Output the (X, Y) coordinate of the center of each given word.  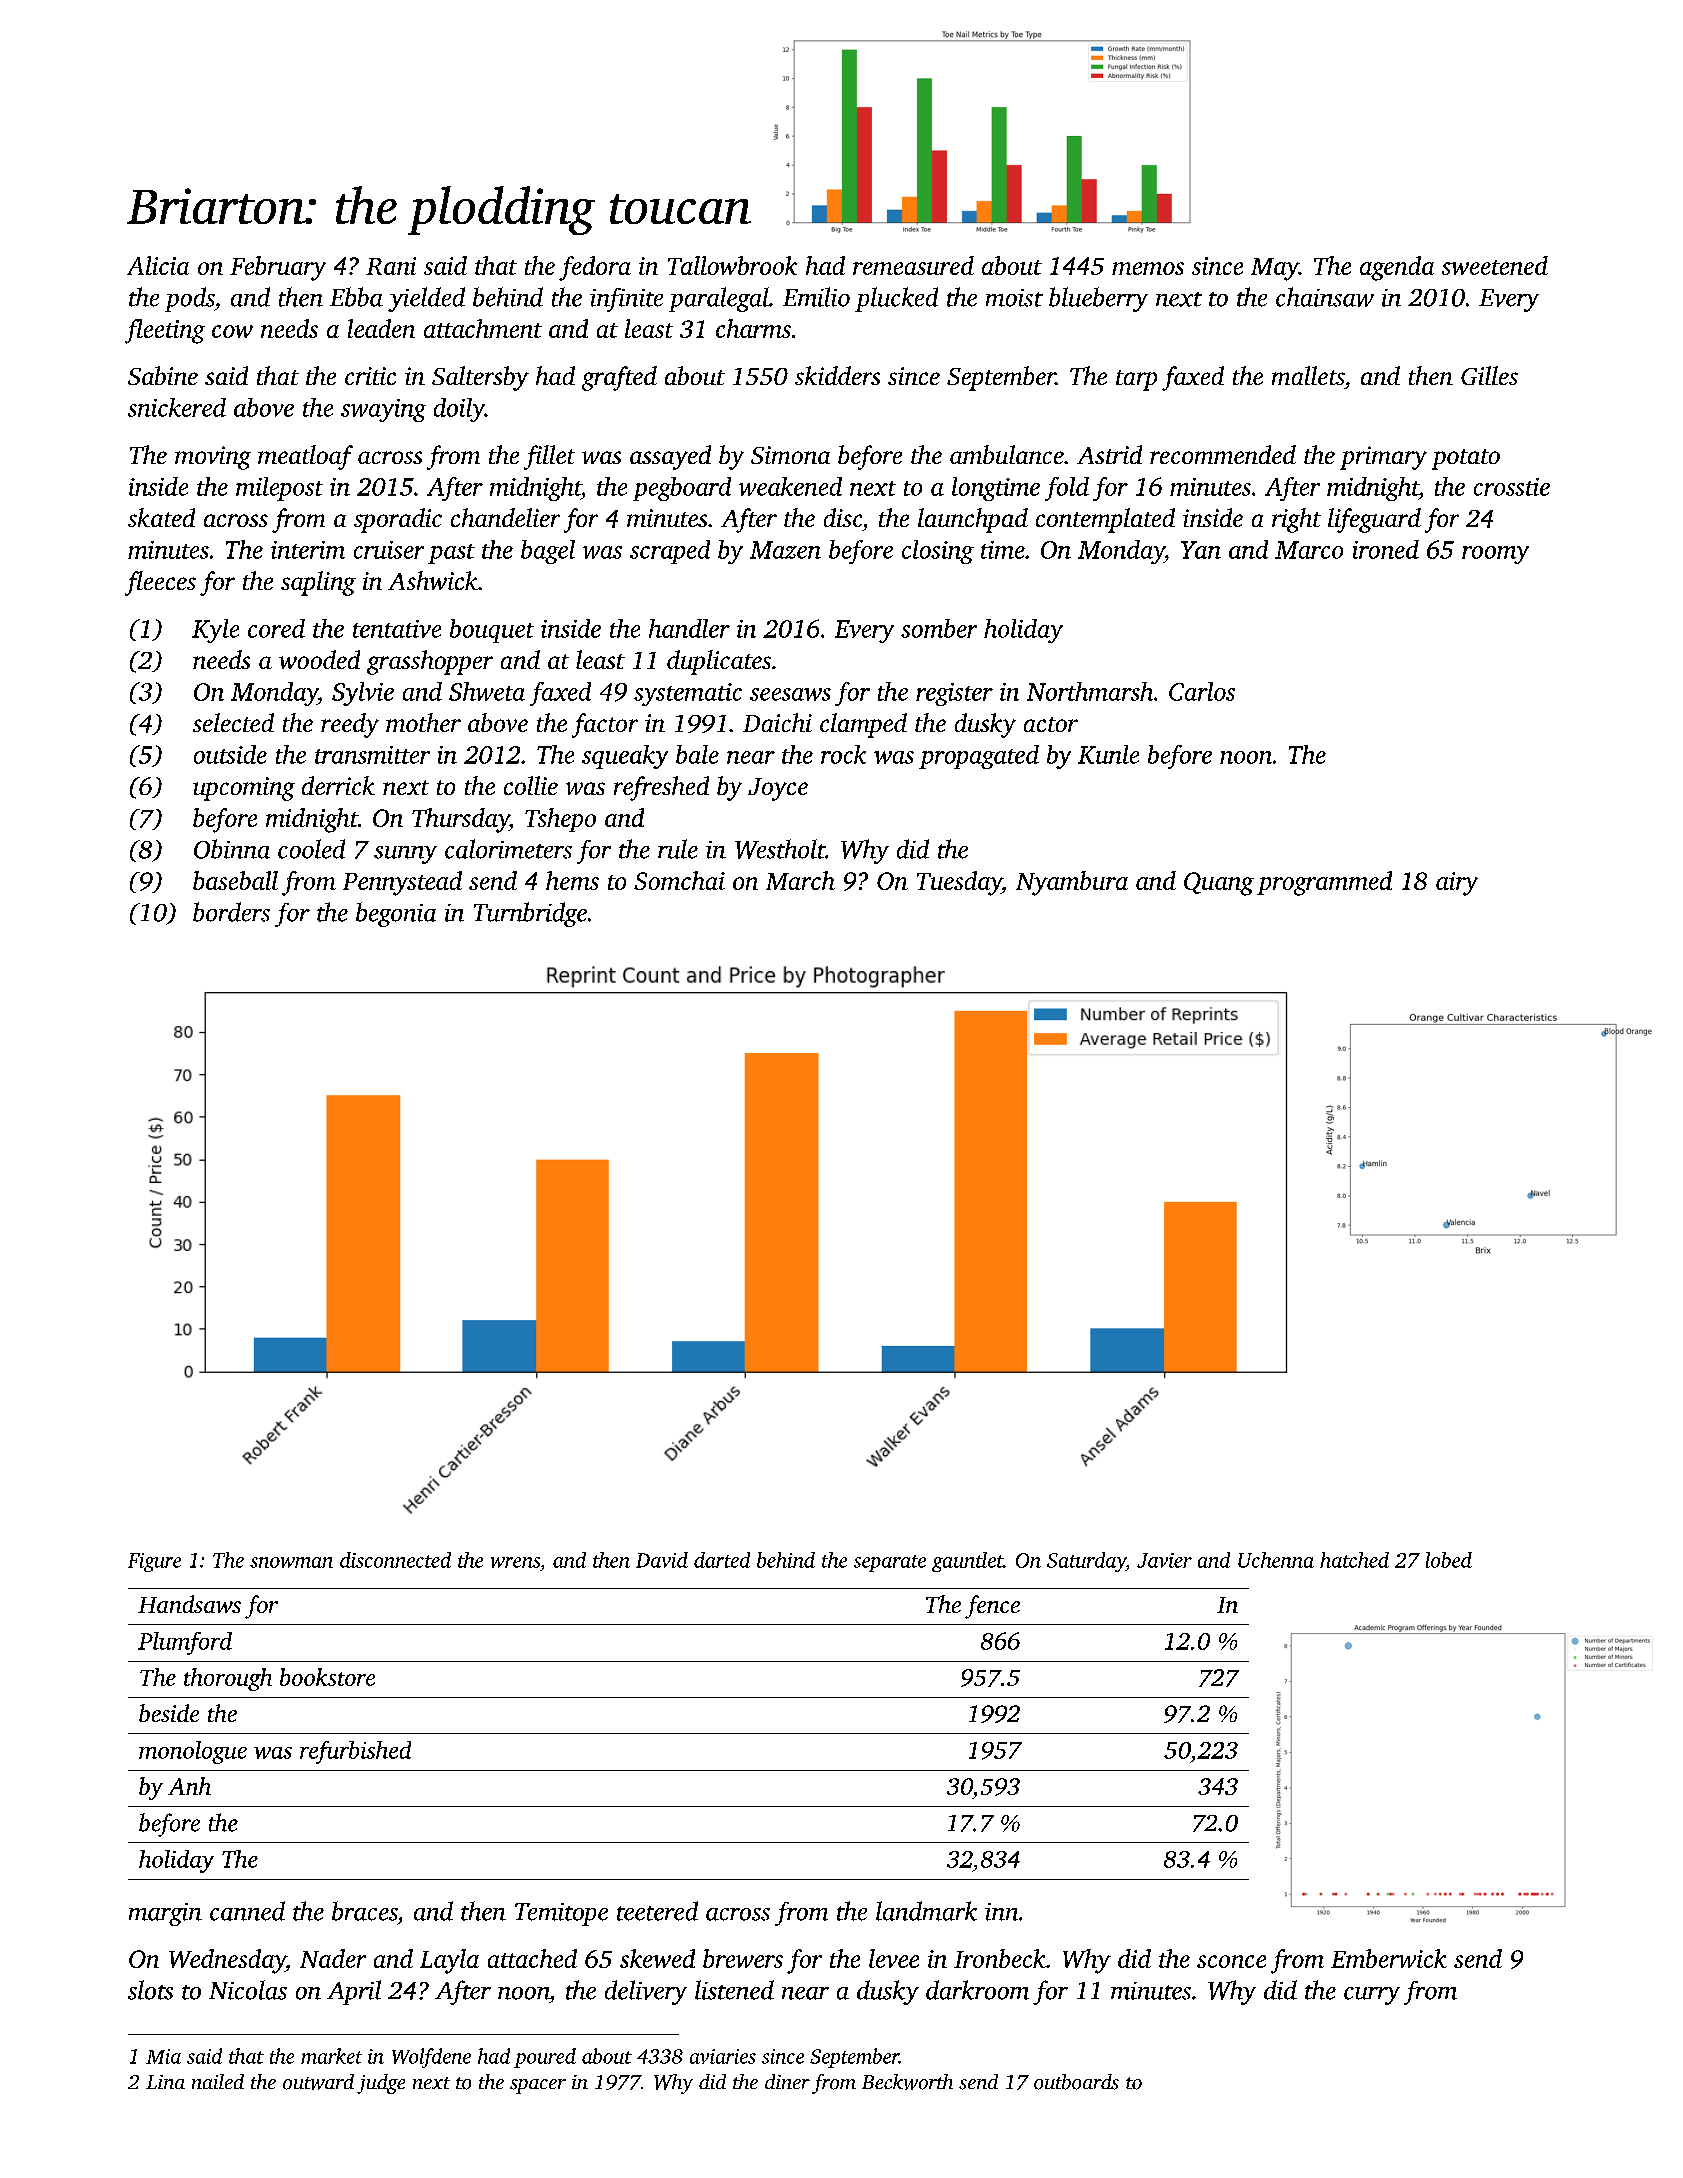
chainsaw (1325, 297)
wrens (515, 1562)
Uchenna (1276, 1560)
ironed (1386, 549)
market (331, 2056)
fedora (595, 268)
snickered (177, 407)
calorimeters (508, 849)
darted (722, 1560)
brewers (743, 1958)
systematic (688, 694)
